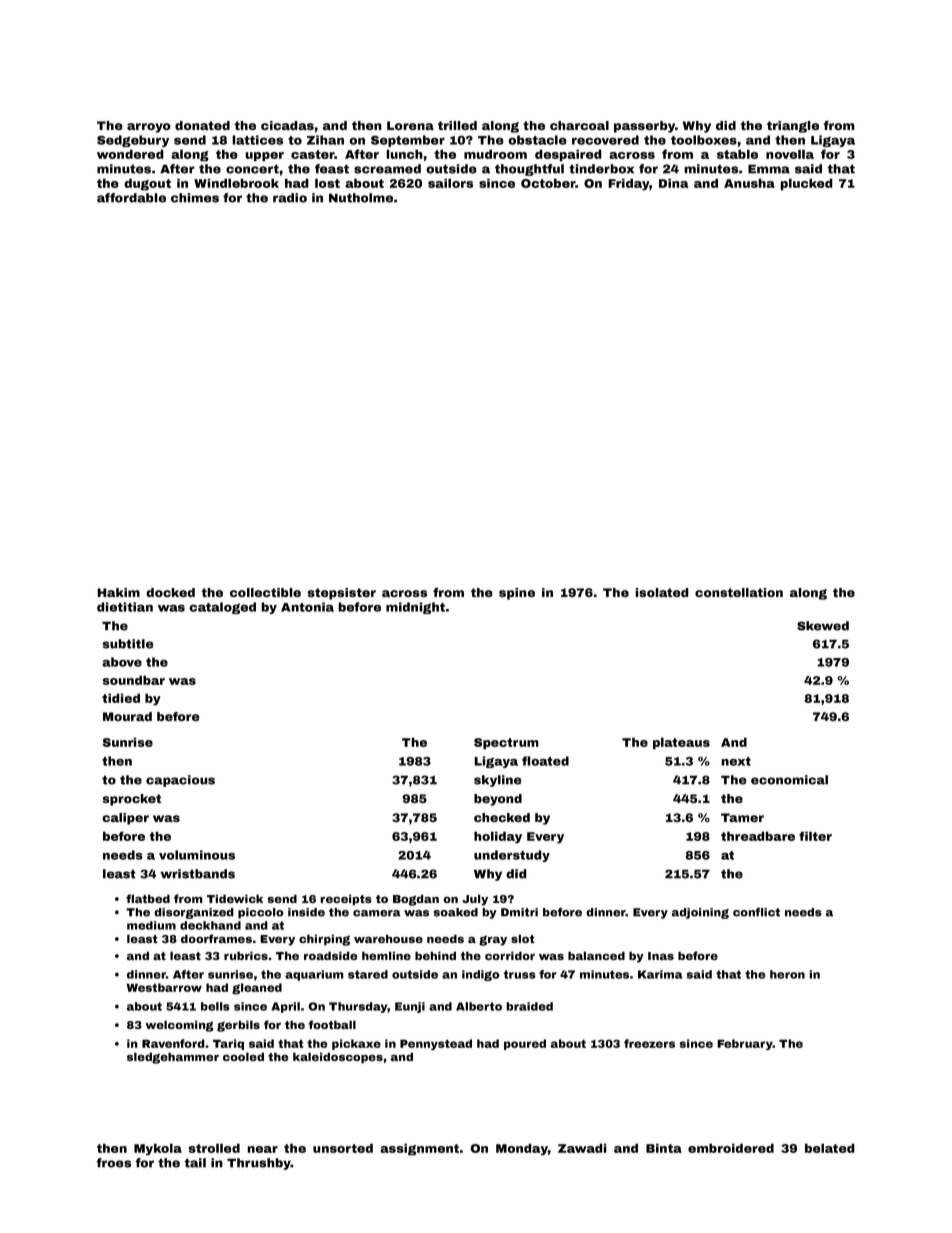  Describe the element at coordinates (517, 594) in the page. I see `spine` at that location.
